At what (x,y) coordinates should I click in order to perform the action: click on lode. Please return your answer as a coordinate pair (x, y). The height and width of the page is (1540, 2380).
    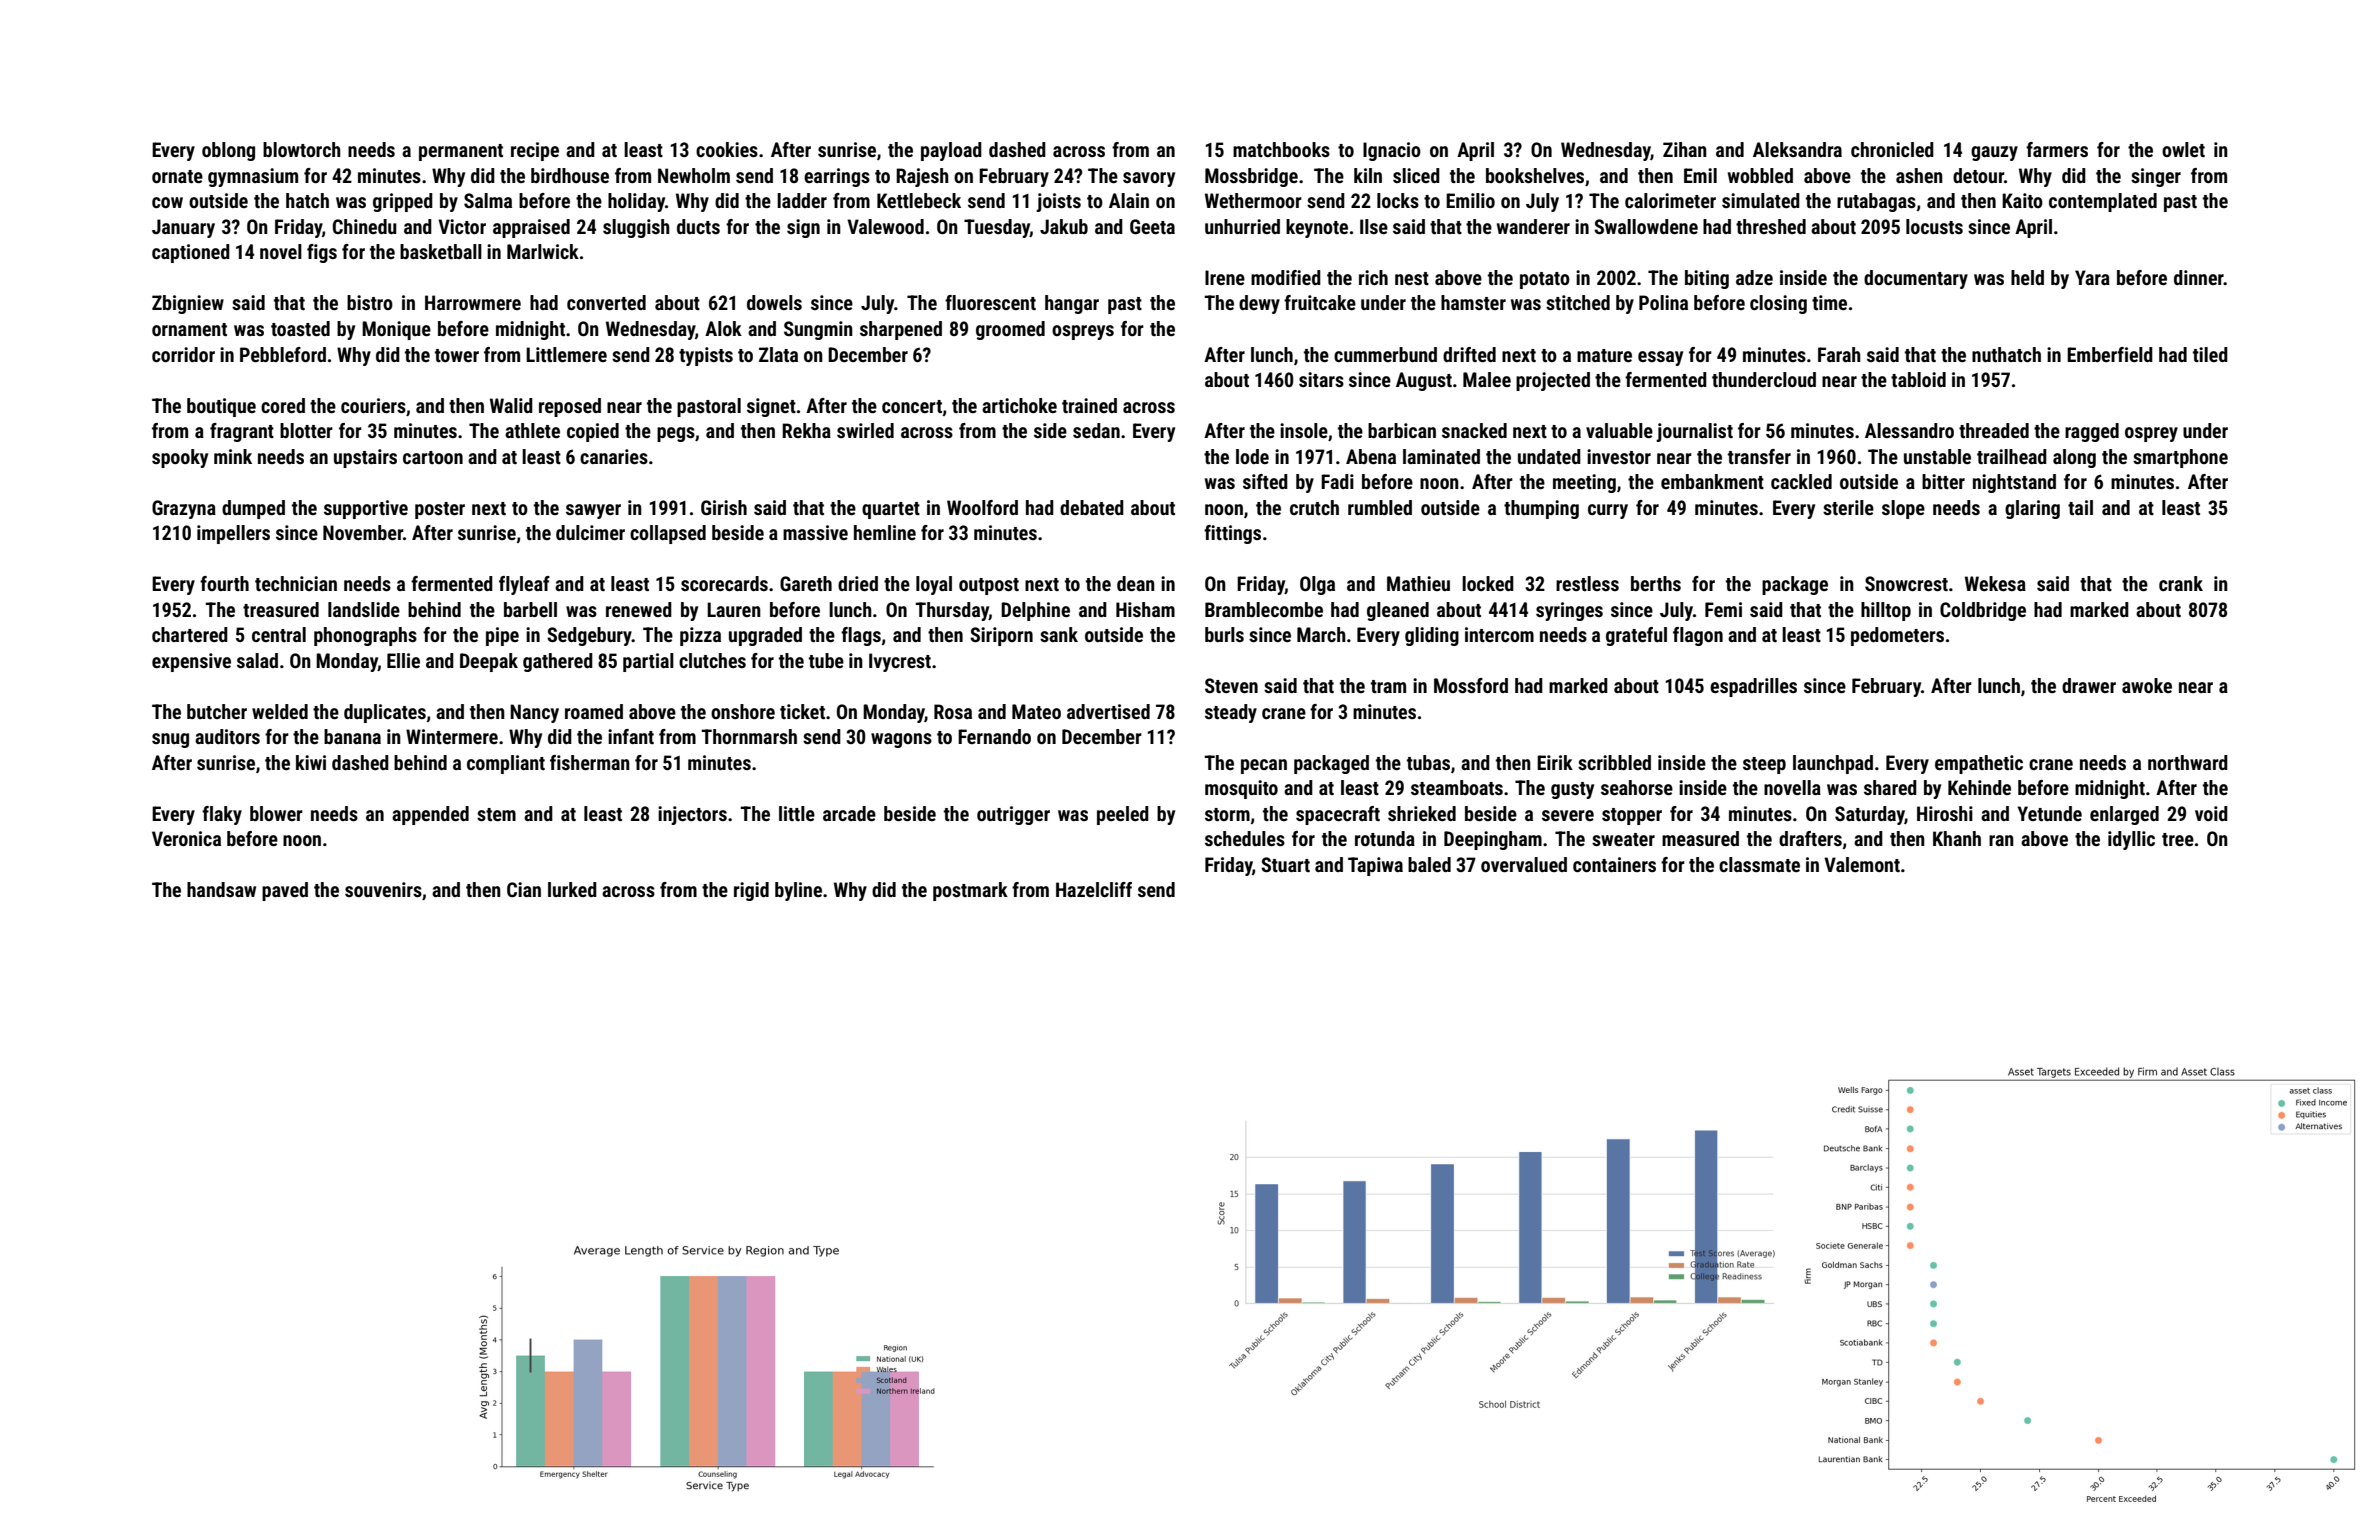
    Looking at the image, I should click on (1252, 456).
